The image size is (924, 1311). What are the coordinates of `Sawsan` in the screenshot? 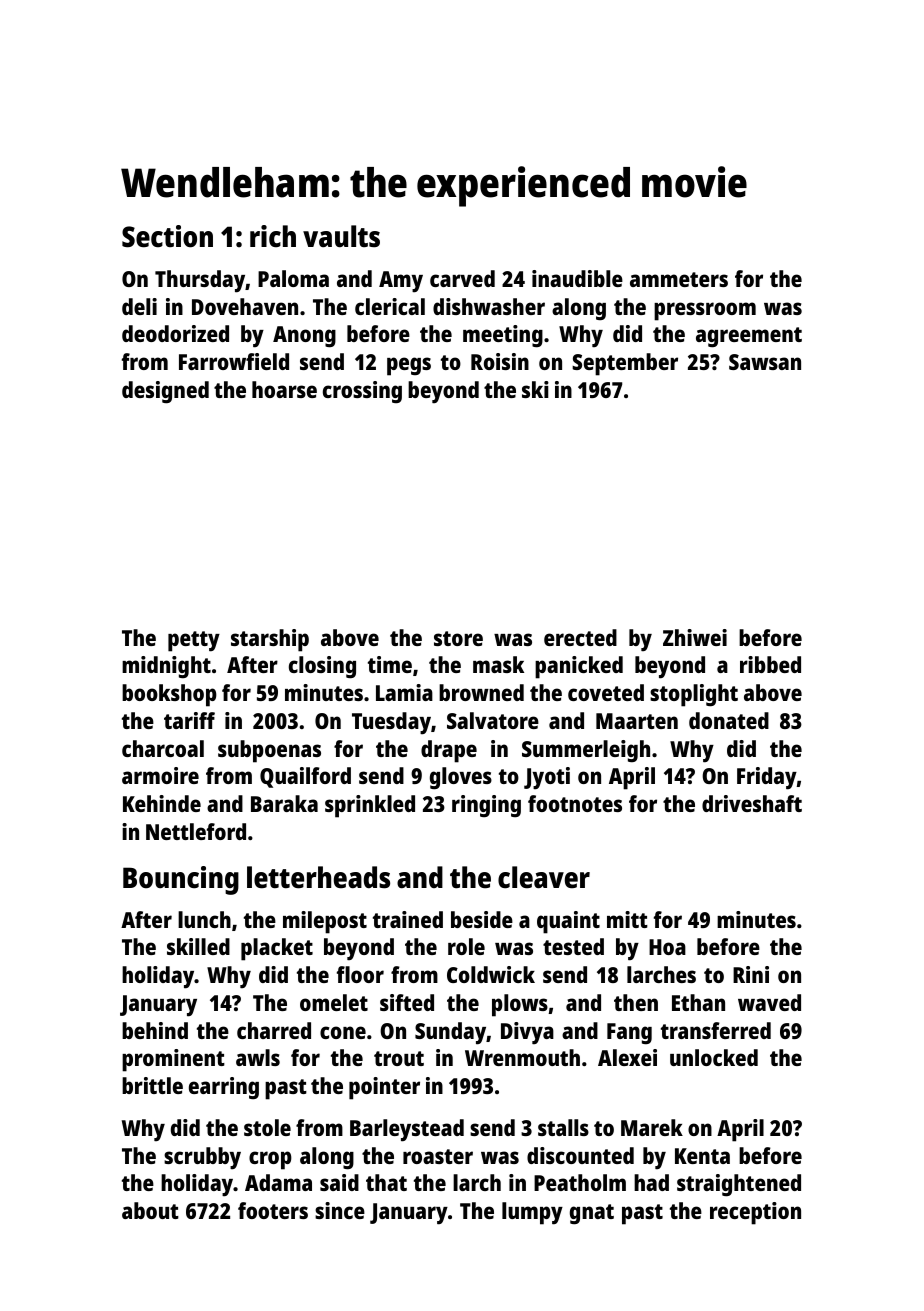 It's located at (765, 362).
